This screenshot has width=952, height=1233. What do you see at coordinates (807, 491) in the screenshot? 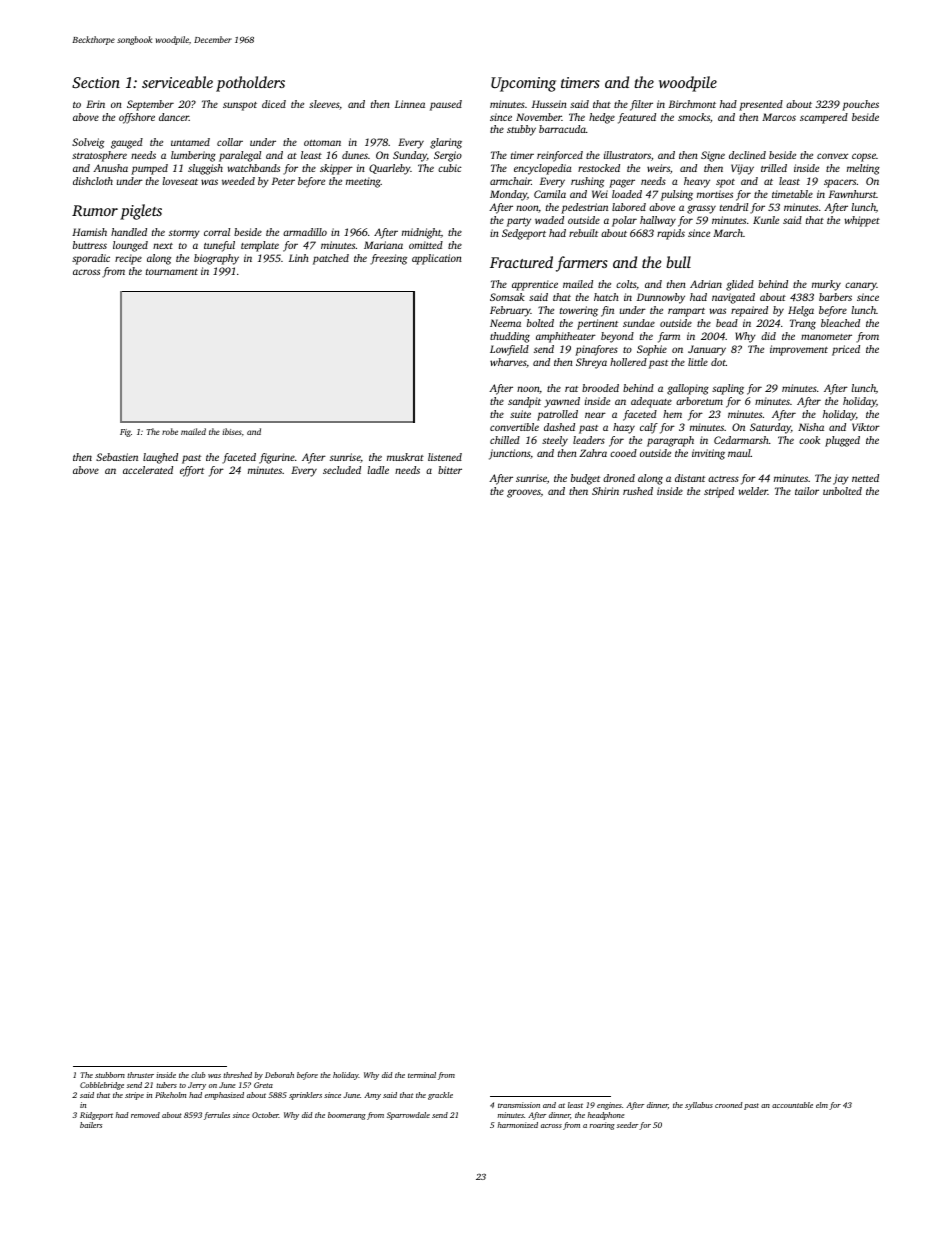
I see `tailor` at bounding box center [807, 491].
